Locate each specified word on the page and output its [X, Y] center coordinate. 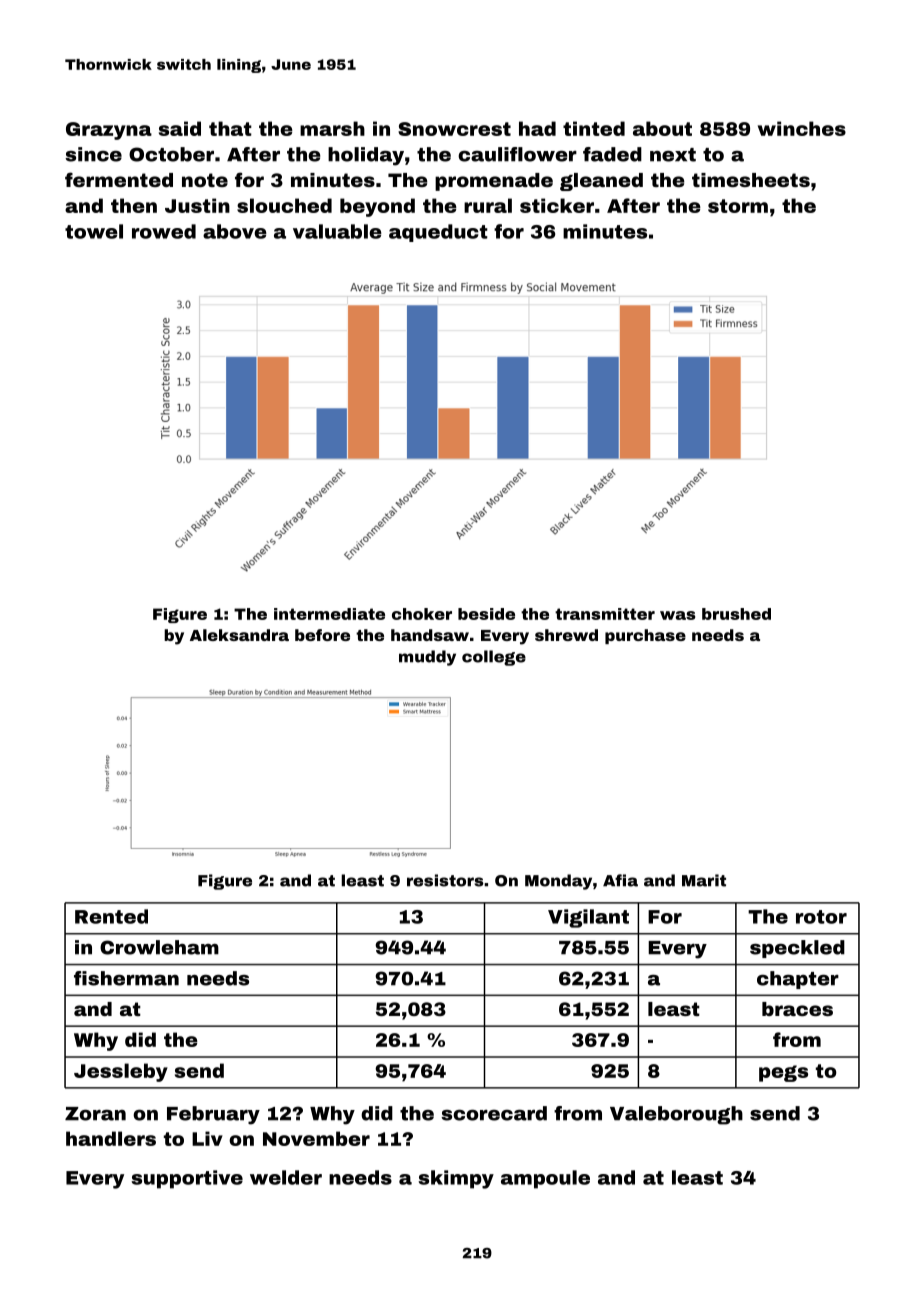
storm [738, 206]
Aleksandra [239, 635]
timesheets [751, 180]
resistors [445, 880]
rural [488, 205]
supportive [187, 1179]
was [677, 615]
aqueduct [438, 233]
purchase [645, 636]
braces [797, 1009]
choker [422, 614]
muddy [427, 658]
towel [94, 231]
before [322, 635]
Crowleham [159, 947]
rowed [164, 231]
